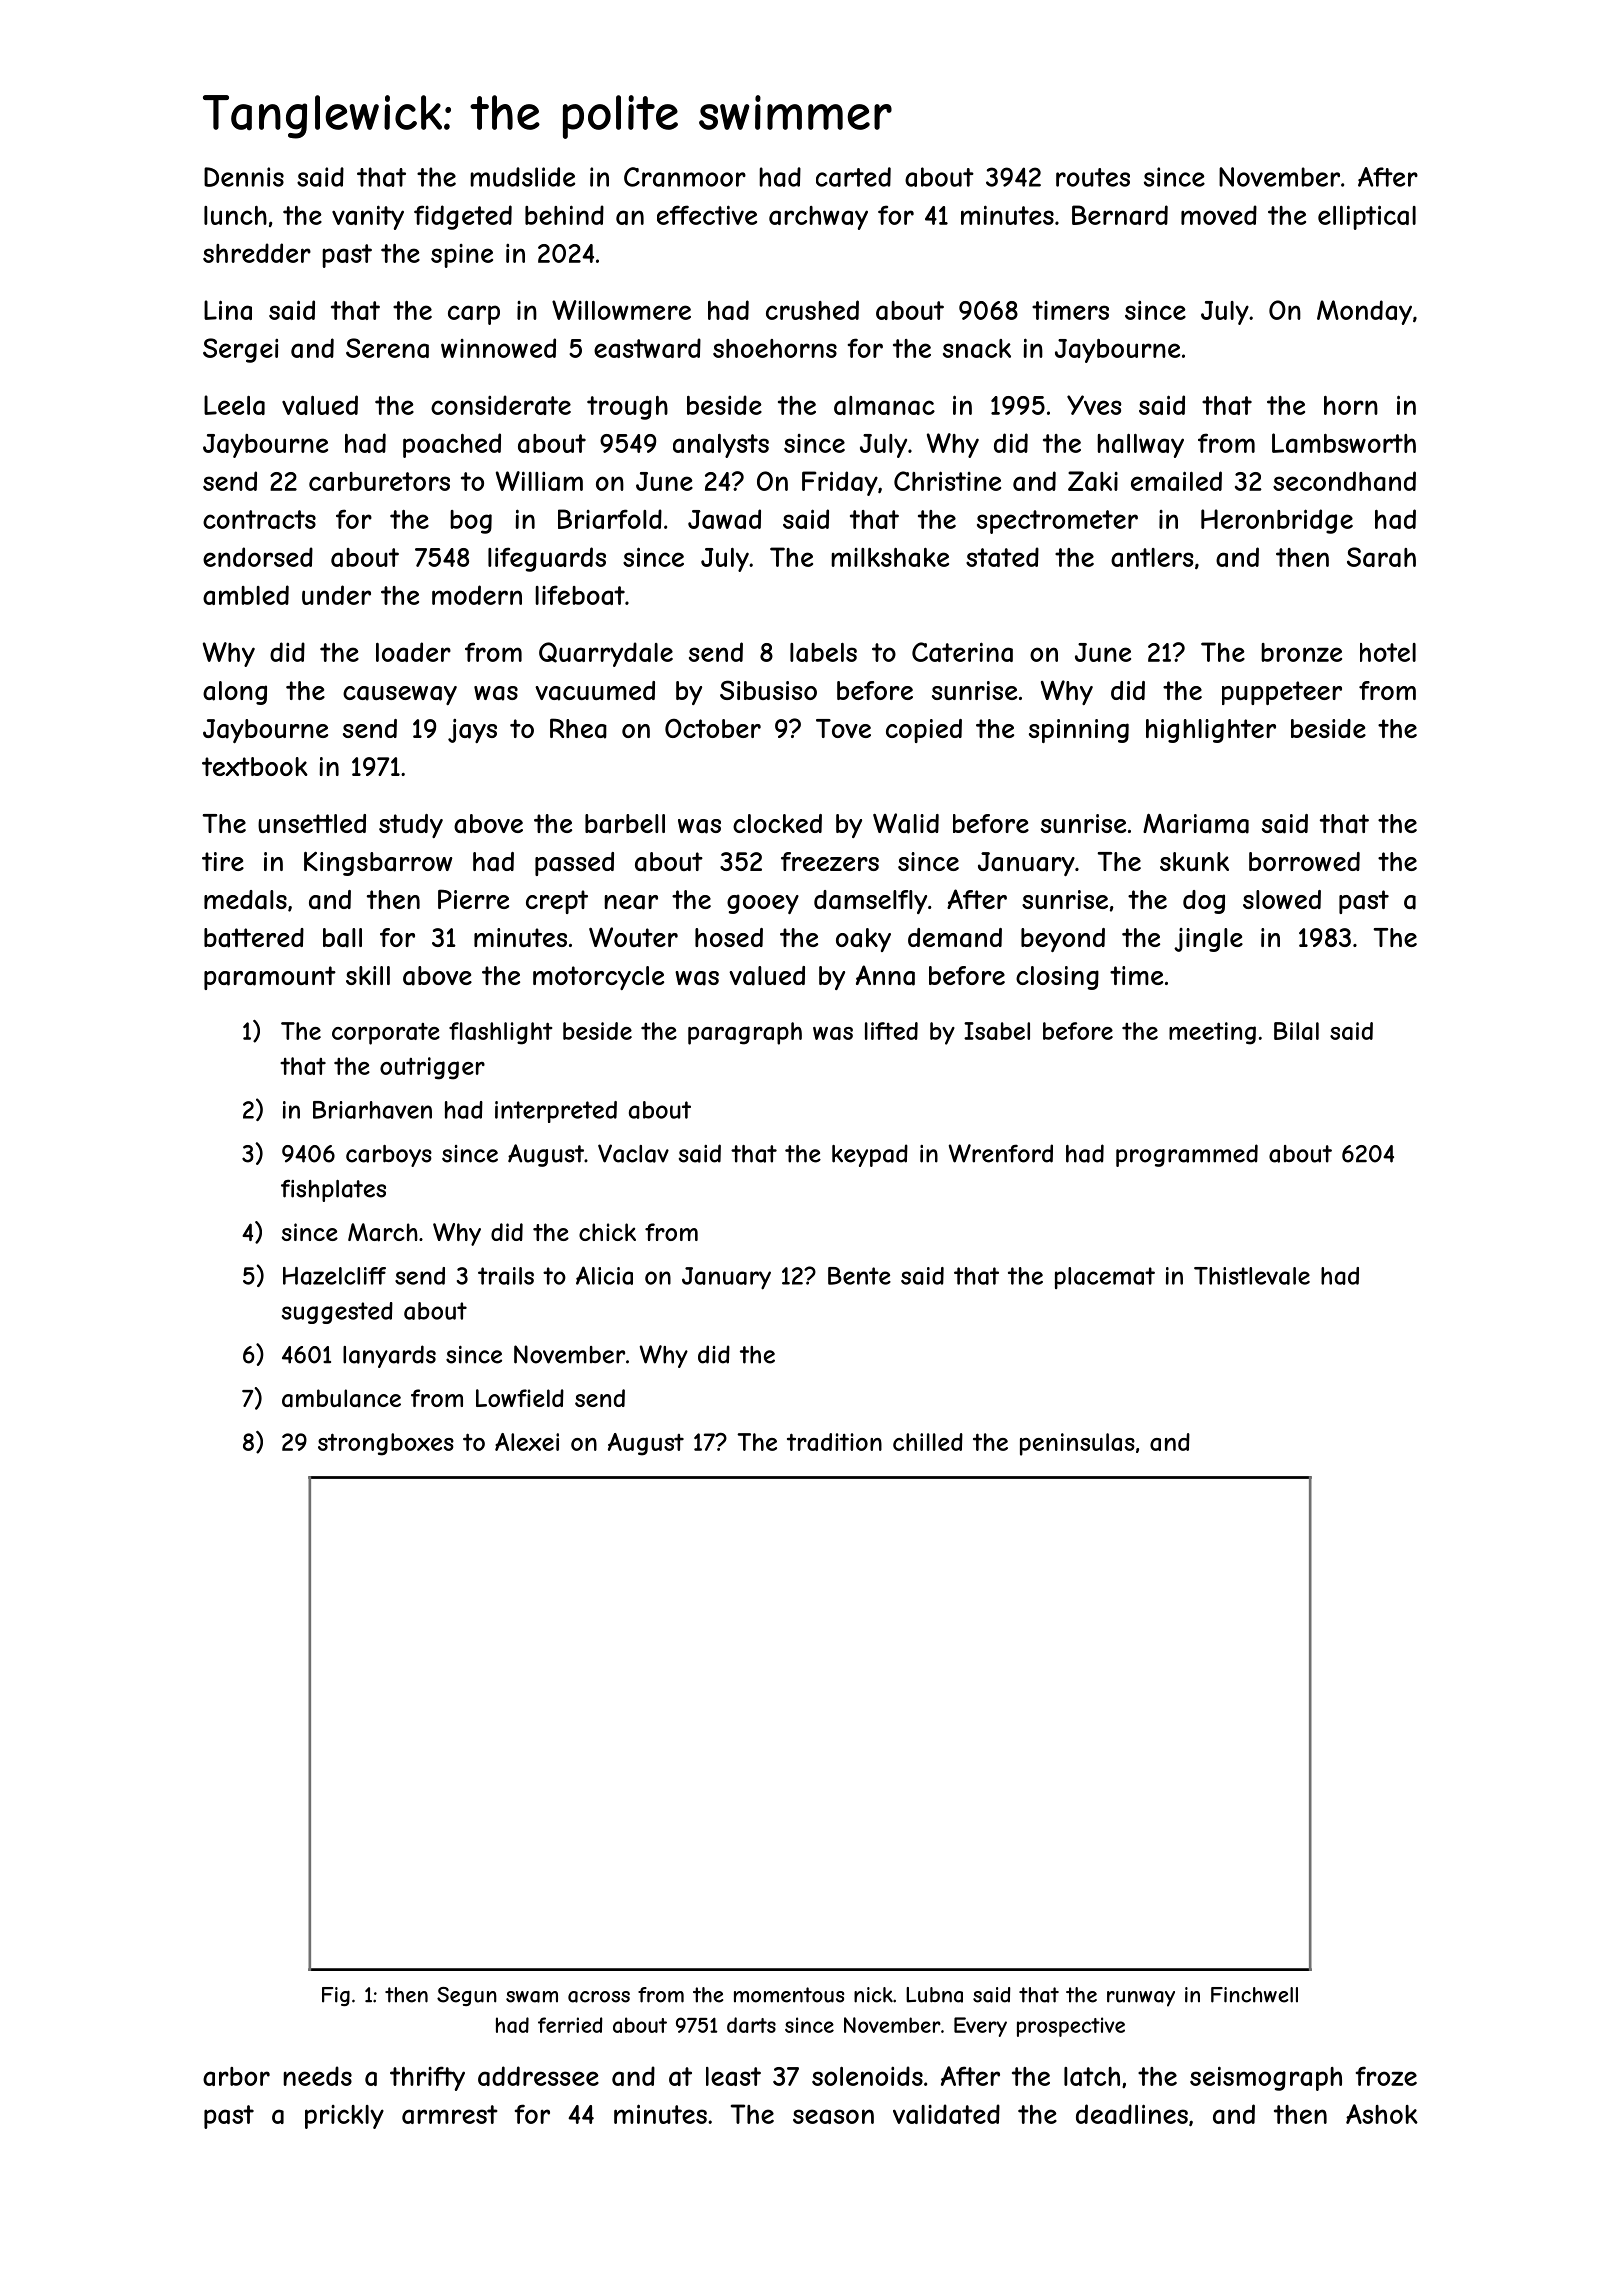 This page has width=1620, height=2292. I want to click on programmed, so click(1187, 1155).
